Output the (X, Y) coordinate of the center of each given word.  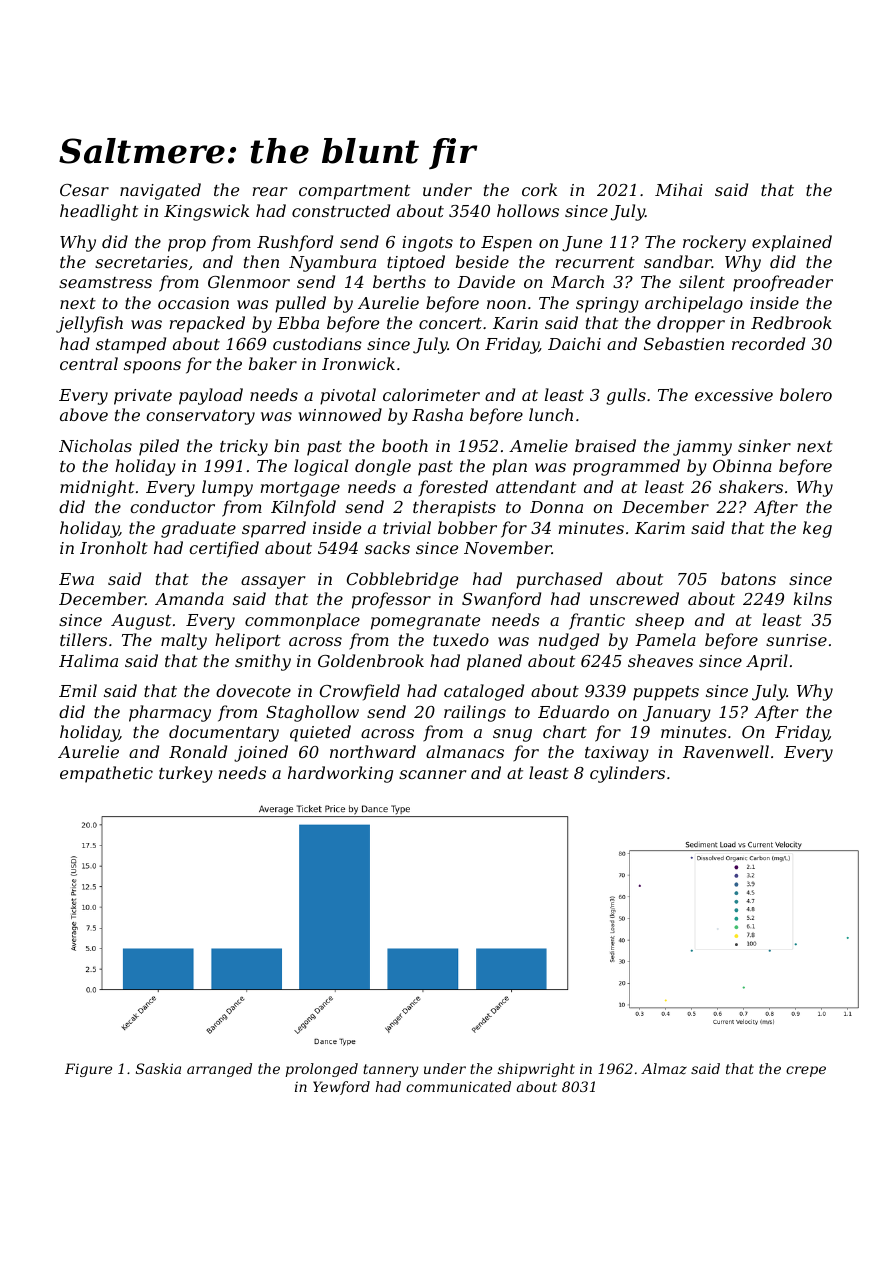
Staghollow (312, 713)
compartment (354, 192)
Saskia (158, 1068)
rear (270, 191)
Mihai (679, 189)
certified (224, 549)
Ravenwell (726, 751)
